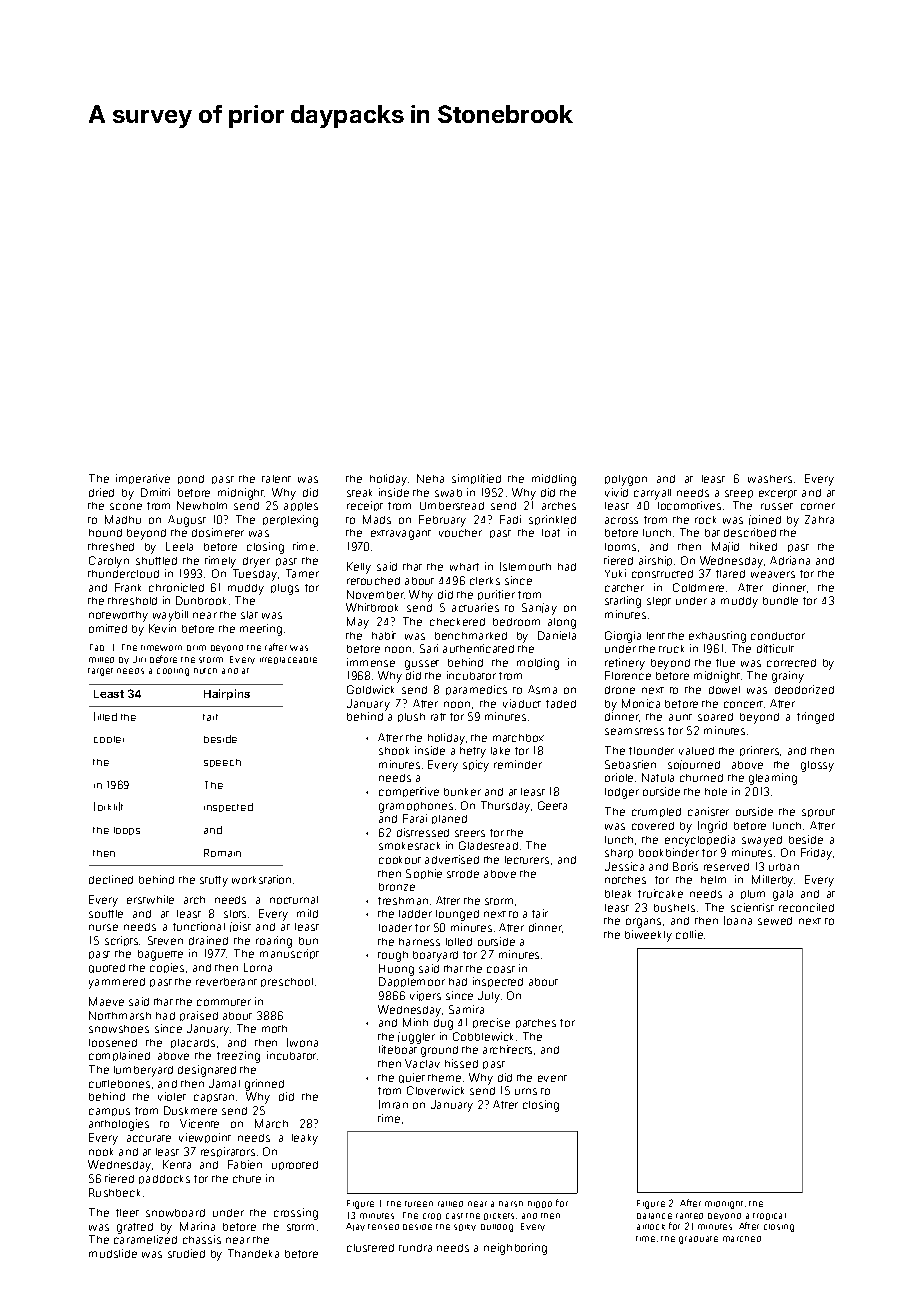  Describe the element at coordinates (179, 546) in the screenshot. I see `Leela` at that location.
